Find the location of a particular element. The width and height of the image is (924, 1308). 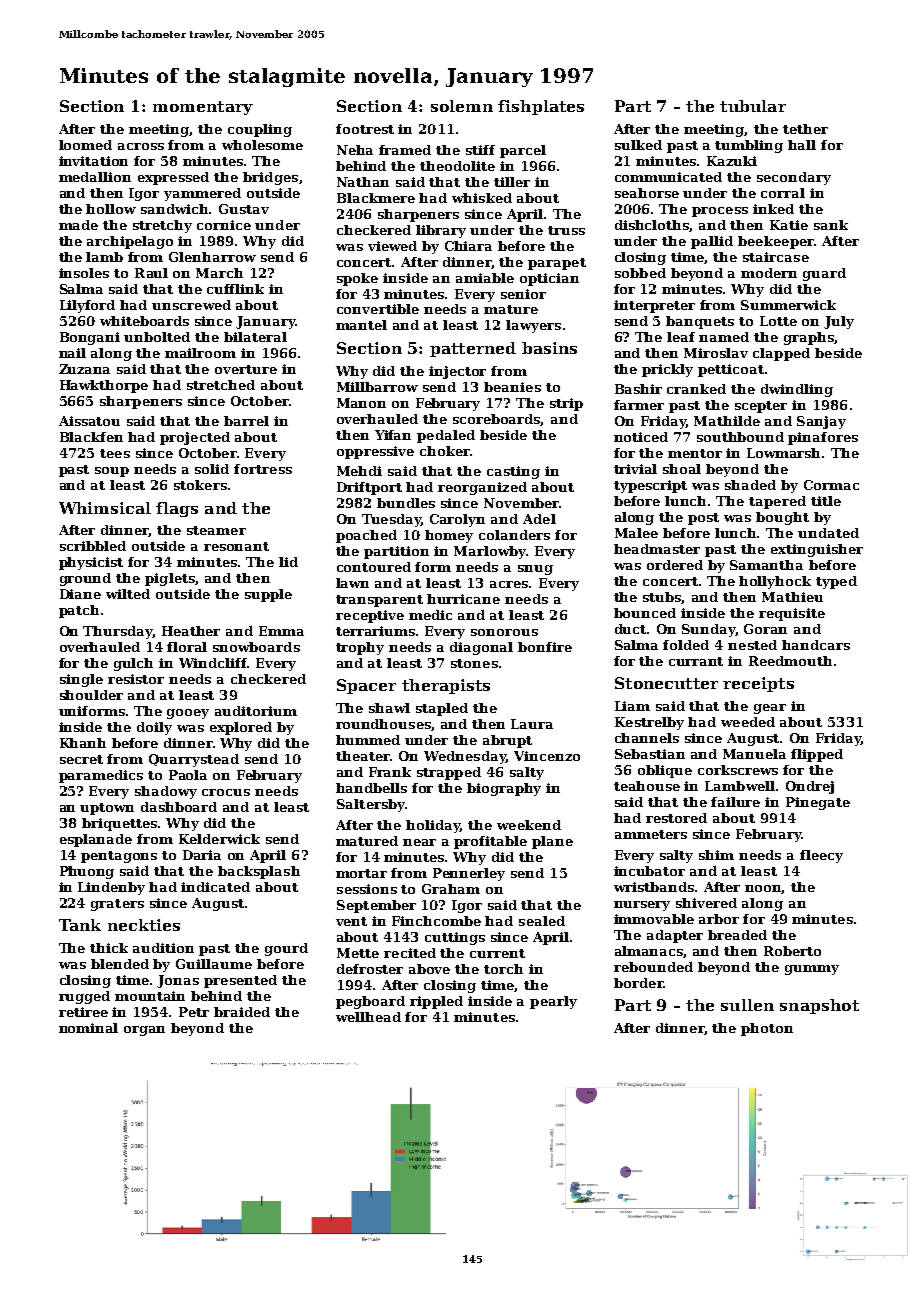

momentary is located at coordinates (203, 108).
